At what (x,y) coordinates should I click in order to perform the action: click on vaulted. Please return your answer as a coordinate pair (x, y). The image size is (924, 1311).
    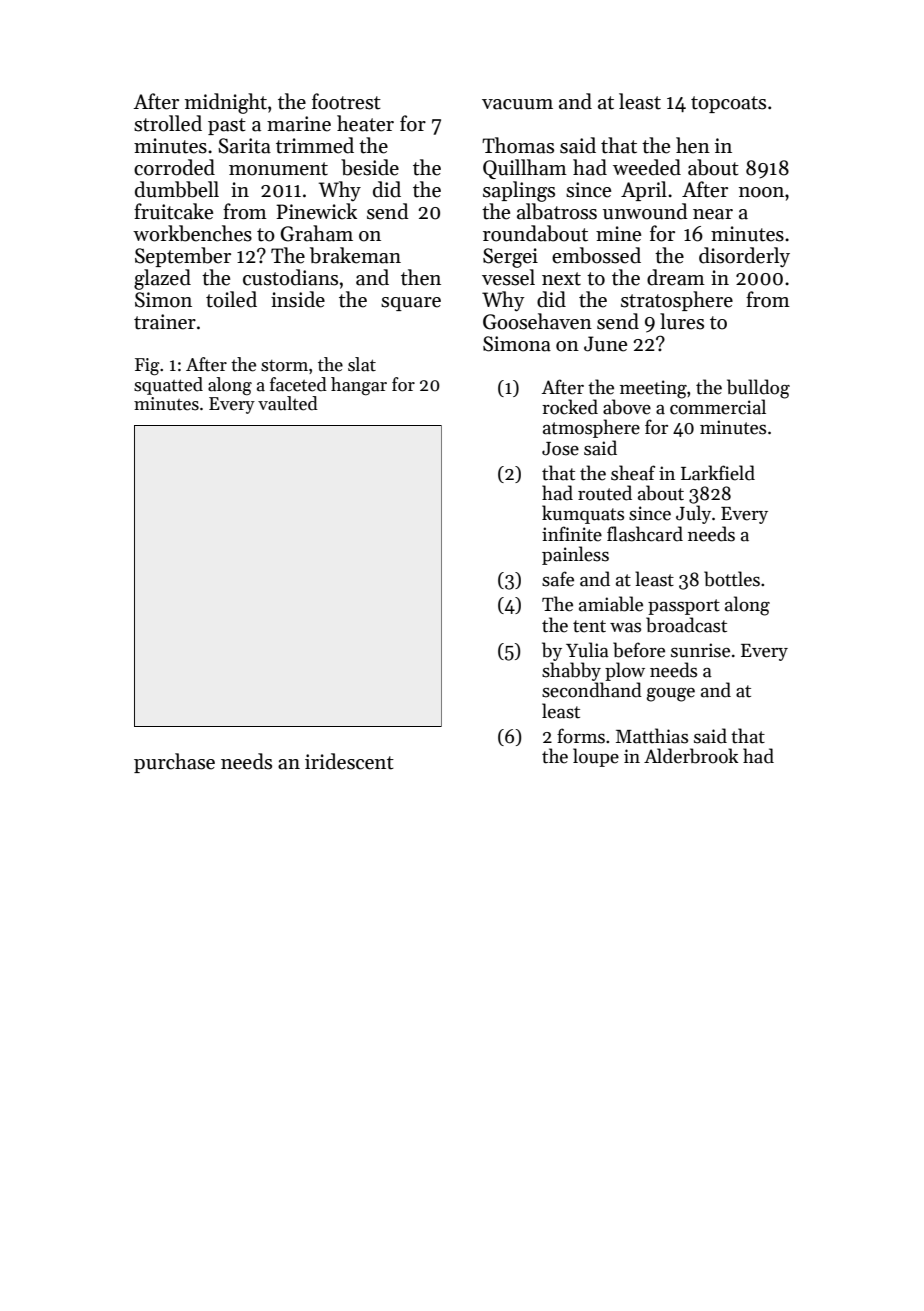
    Looking at the image, I should click on (288, 403).
